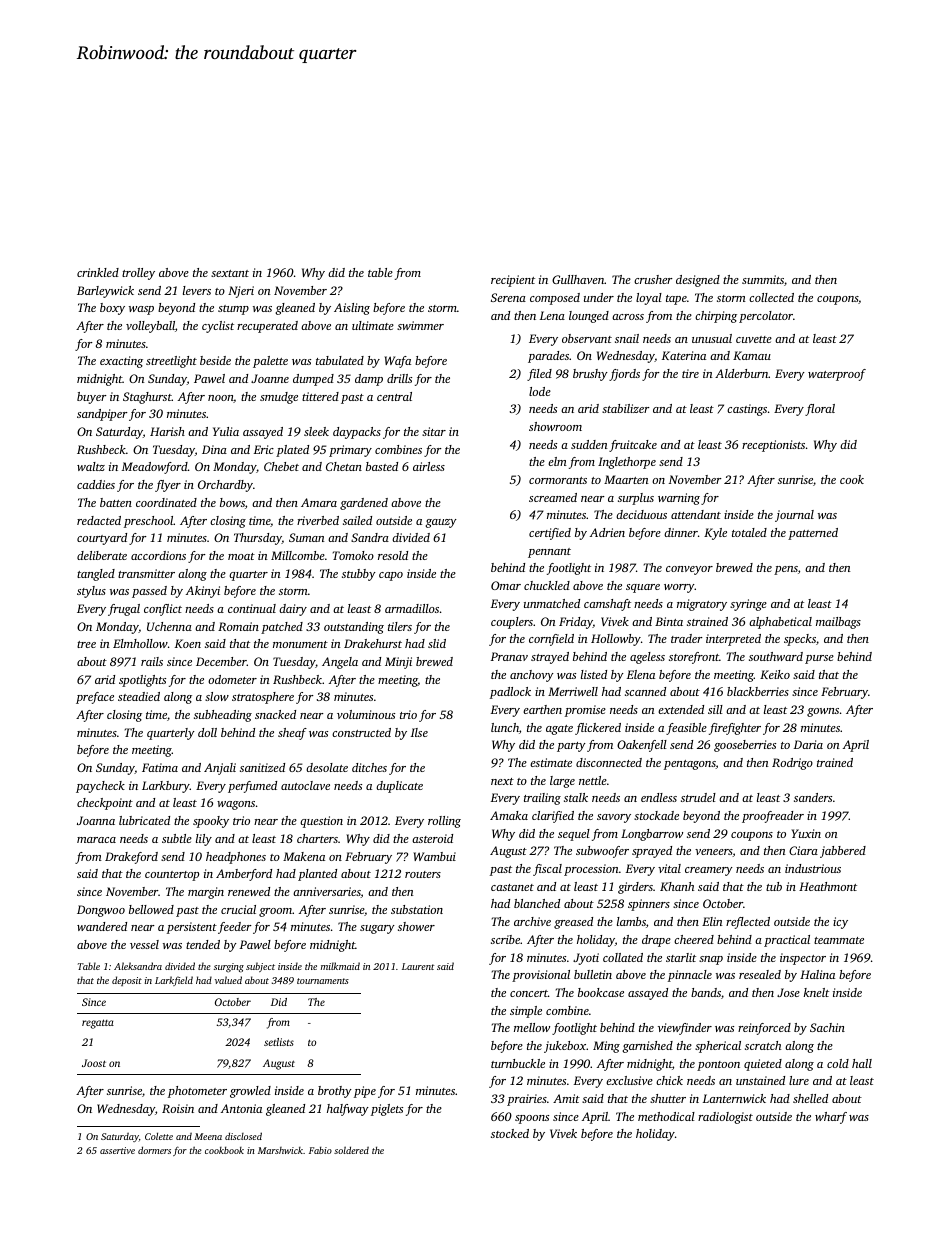  What do you see at coordinates (626, 408) in the screenshot?
I see `stabilizer` at bounding box center [626, 408].
